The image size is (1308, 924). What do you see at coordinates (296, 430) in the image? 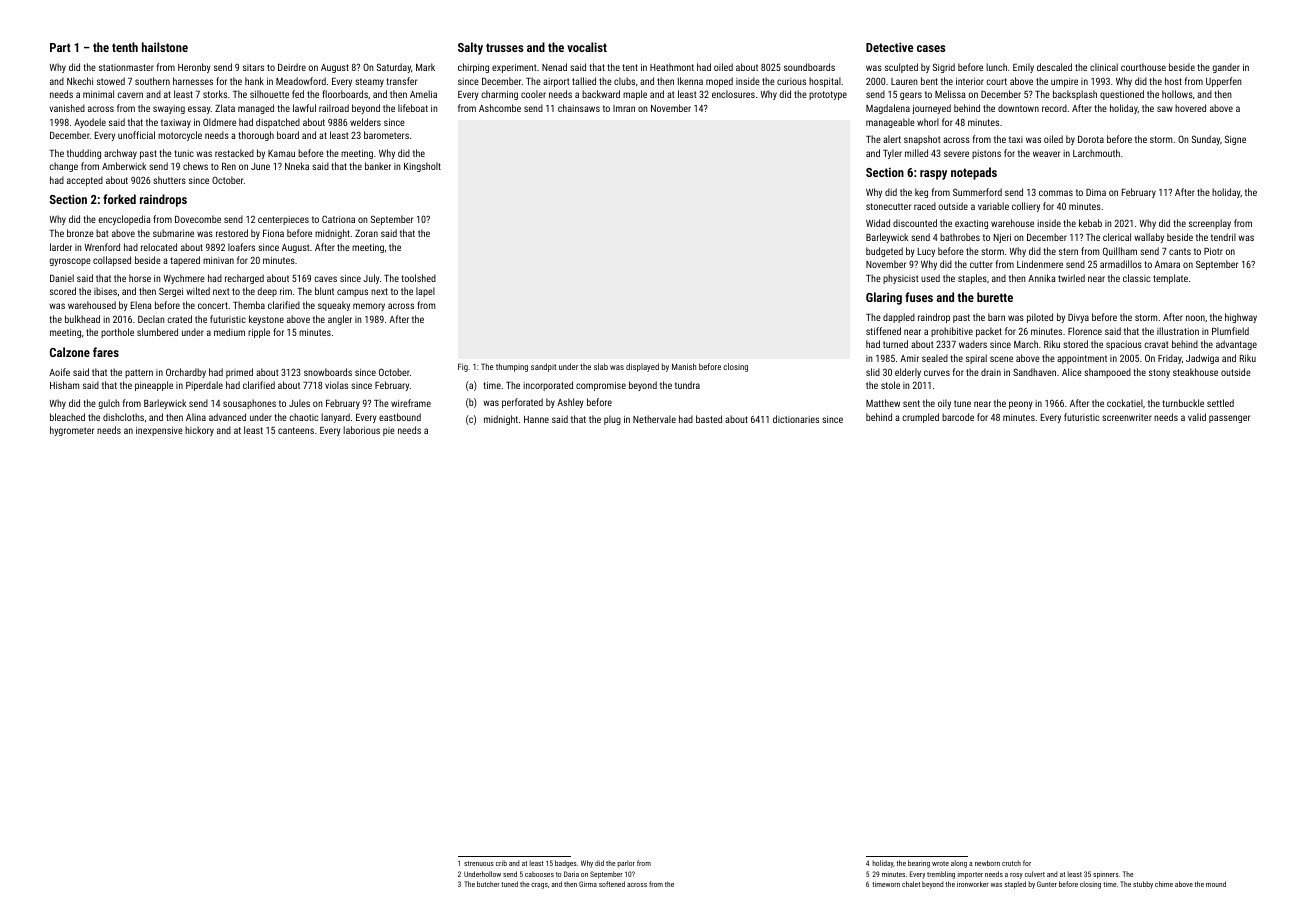
I see `canteens` at bounding box center [296, 430].
